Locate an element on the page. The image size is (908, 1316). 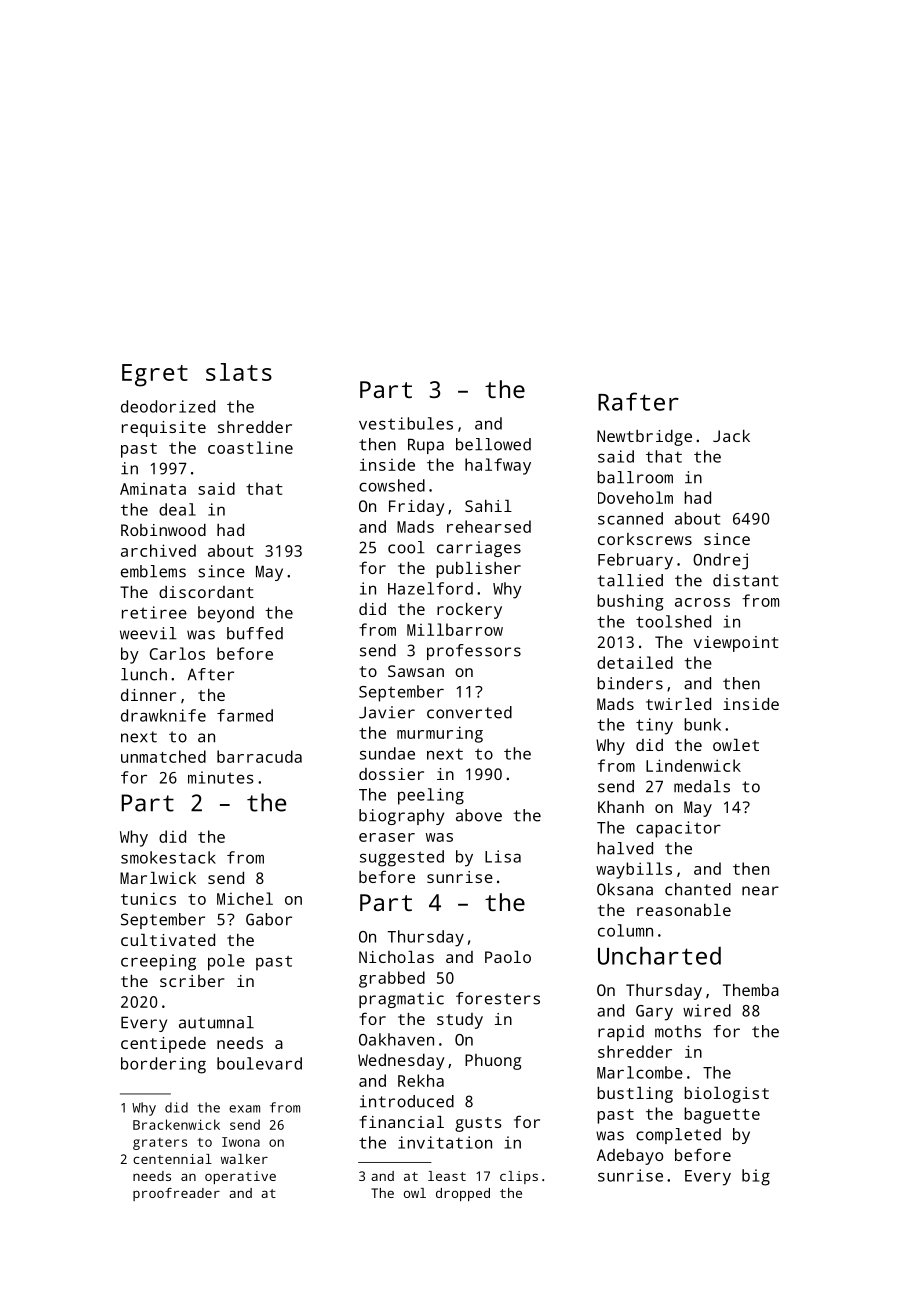
deodorized is located at coordinates (168, 406).
